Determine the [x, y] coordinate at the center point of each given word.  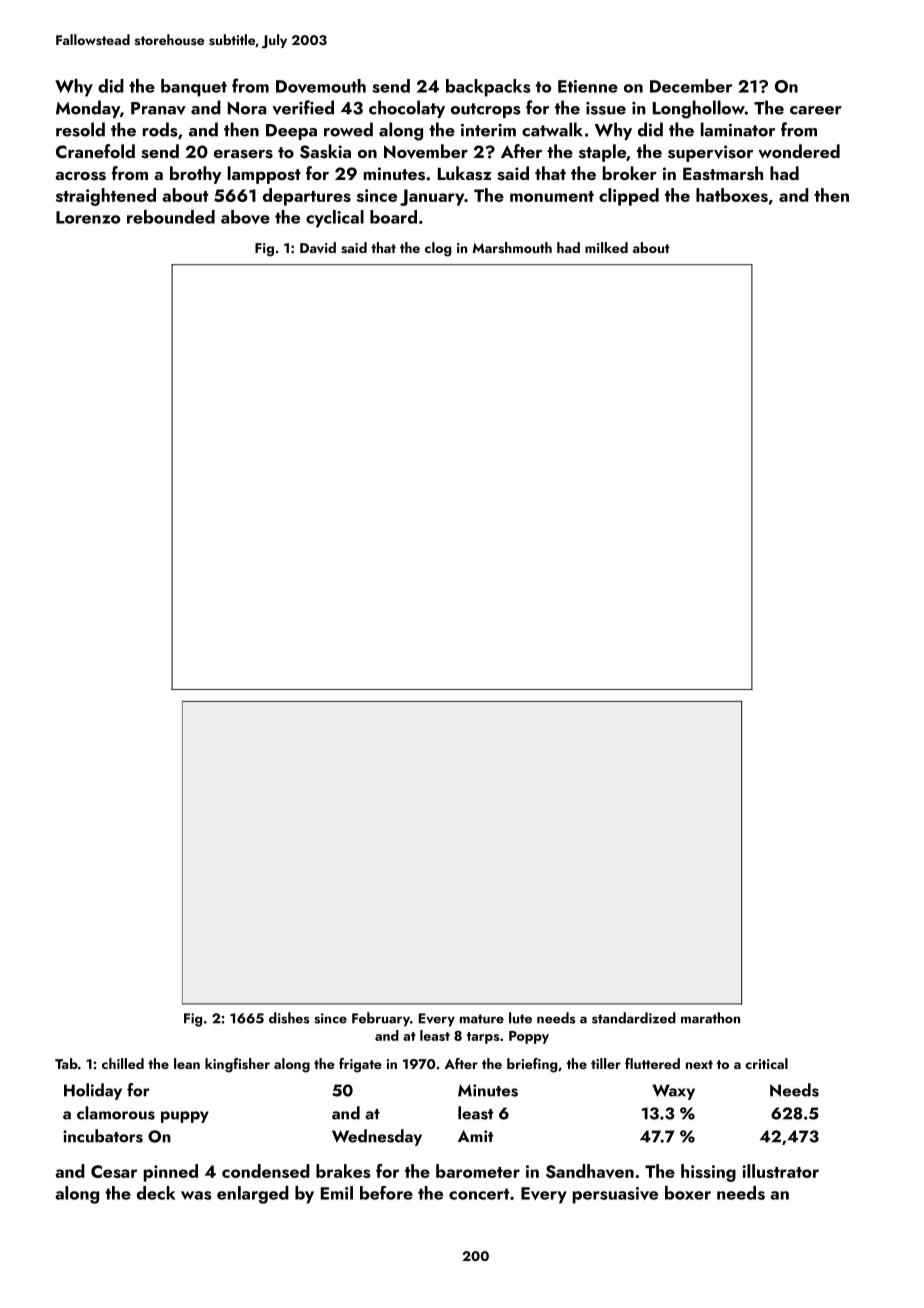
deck [156, 1193]
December [691, 86]
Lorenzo [88, 217]
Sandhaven [590, 1171]
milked [606, 247]
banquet [194, 88]
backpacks [488, 88]
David [318, 248]
